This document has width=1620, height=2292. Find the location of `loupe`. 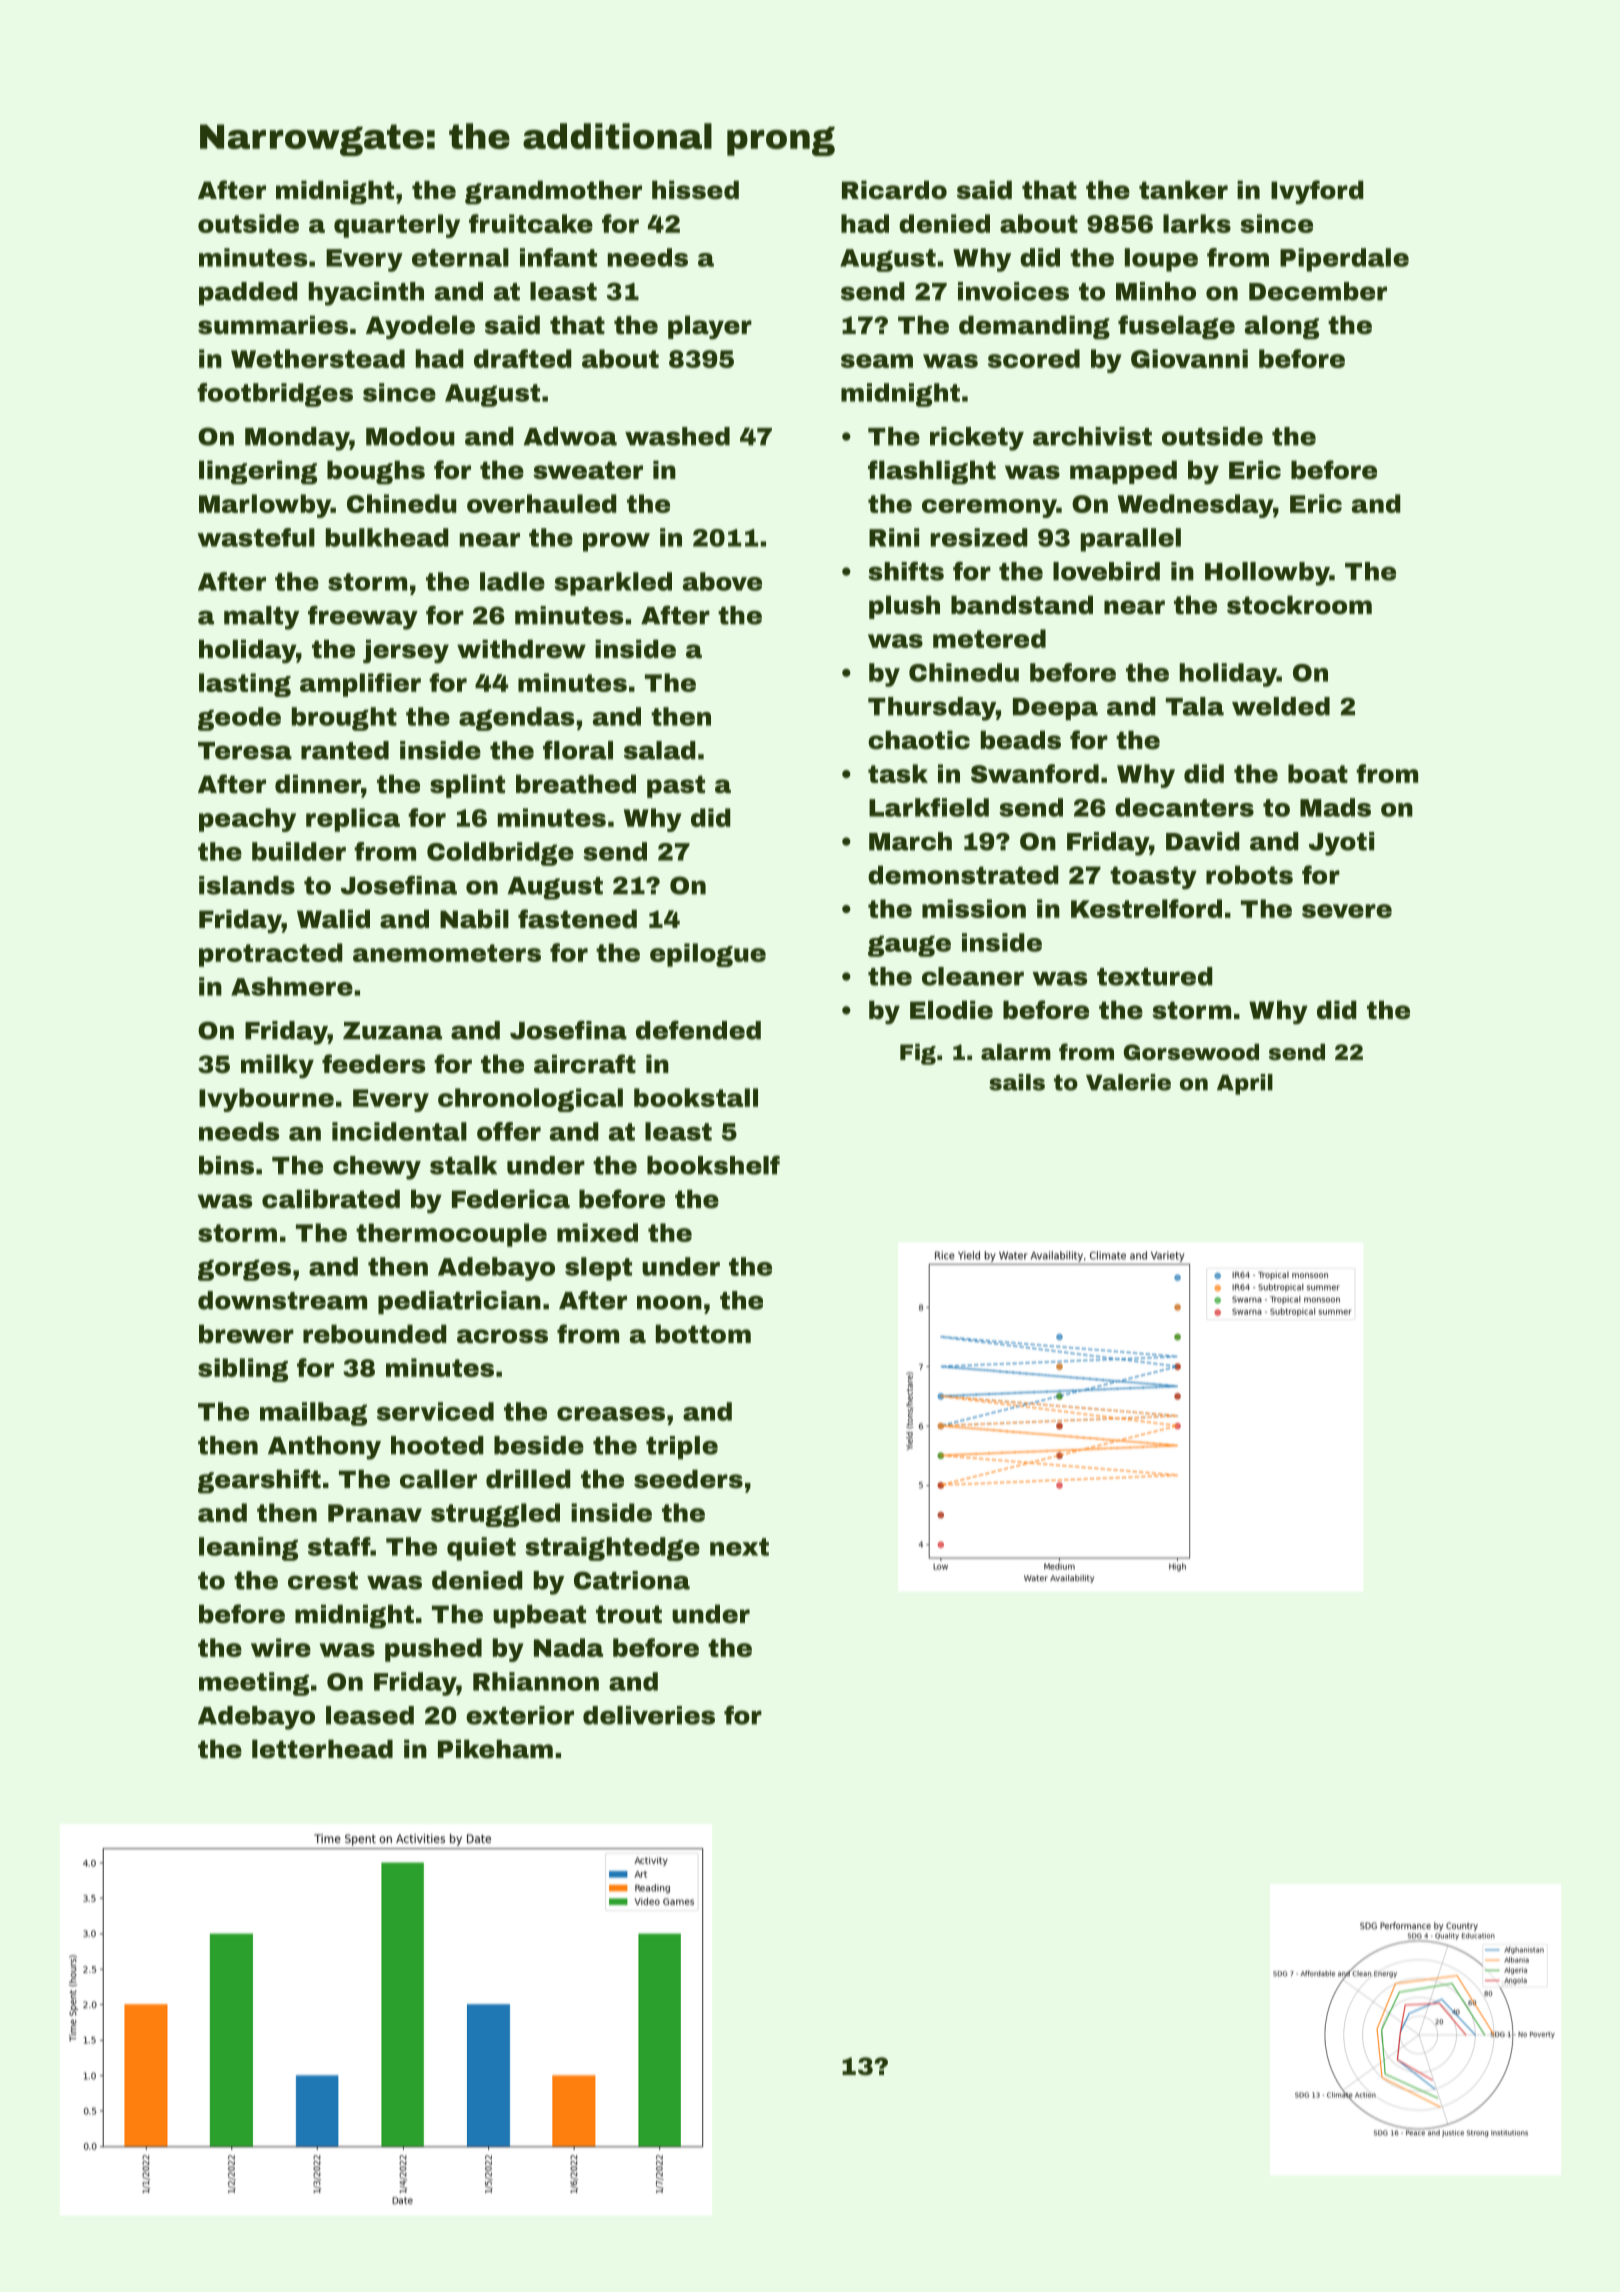

loupe is located at coordinates (1161, 260).
